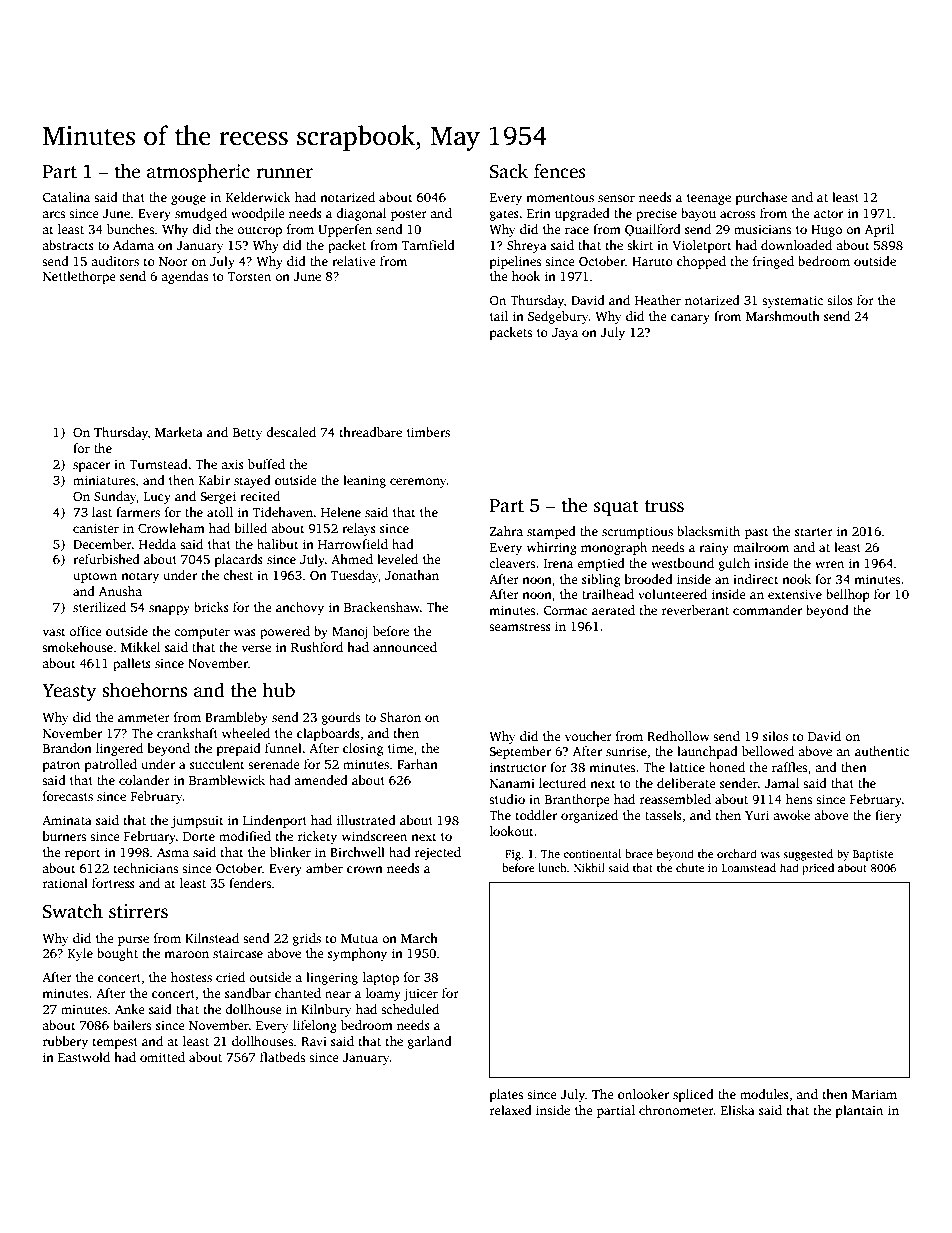 Image resolution: width=952 pixels, height=1233 pixels. Describe the element at coordinates (284, 173) in the screenshot. I see `runner` at that location.
